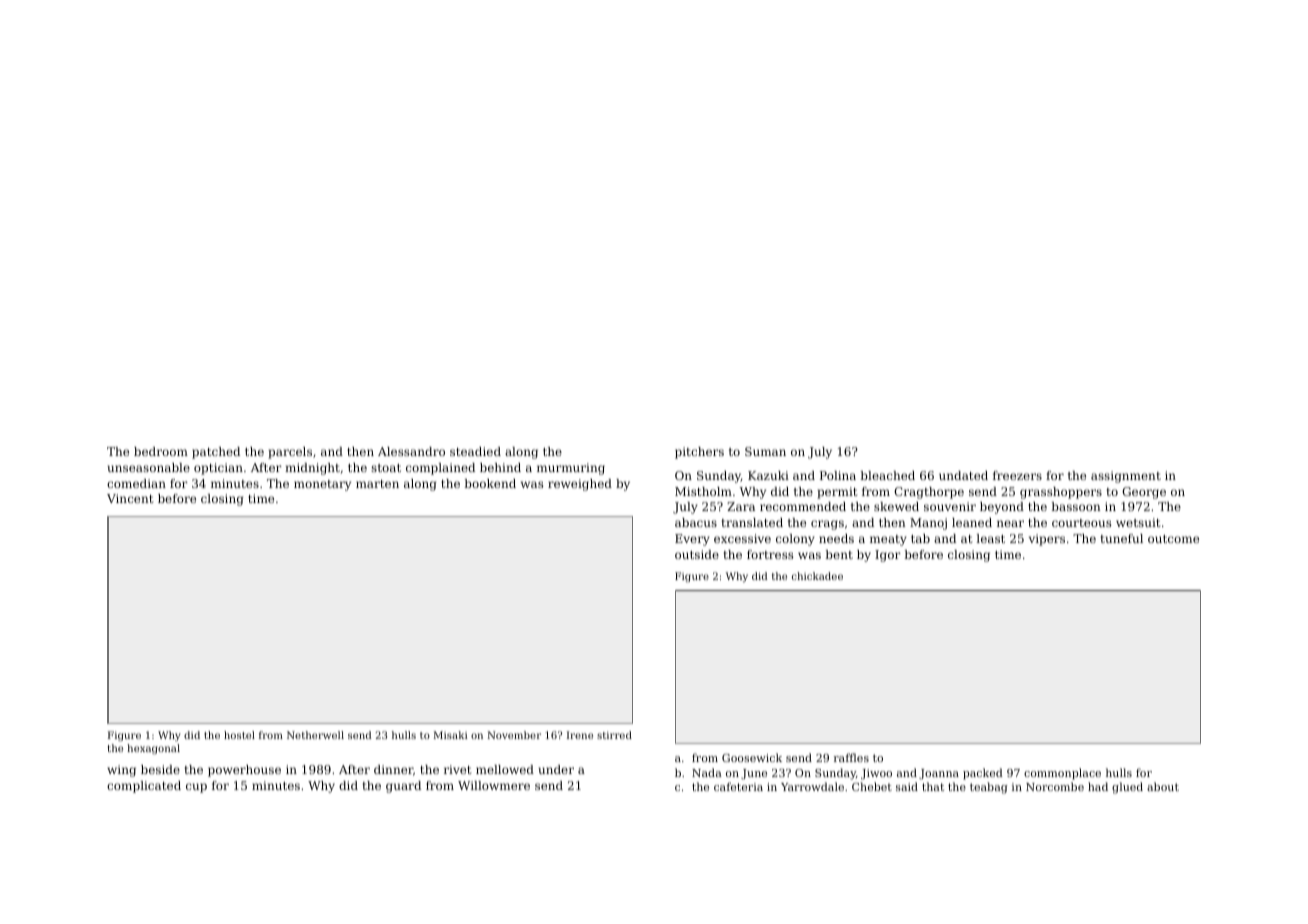 This document has height=924, width=1308. I want to click on Polina, so click(838, 475).
